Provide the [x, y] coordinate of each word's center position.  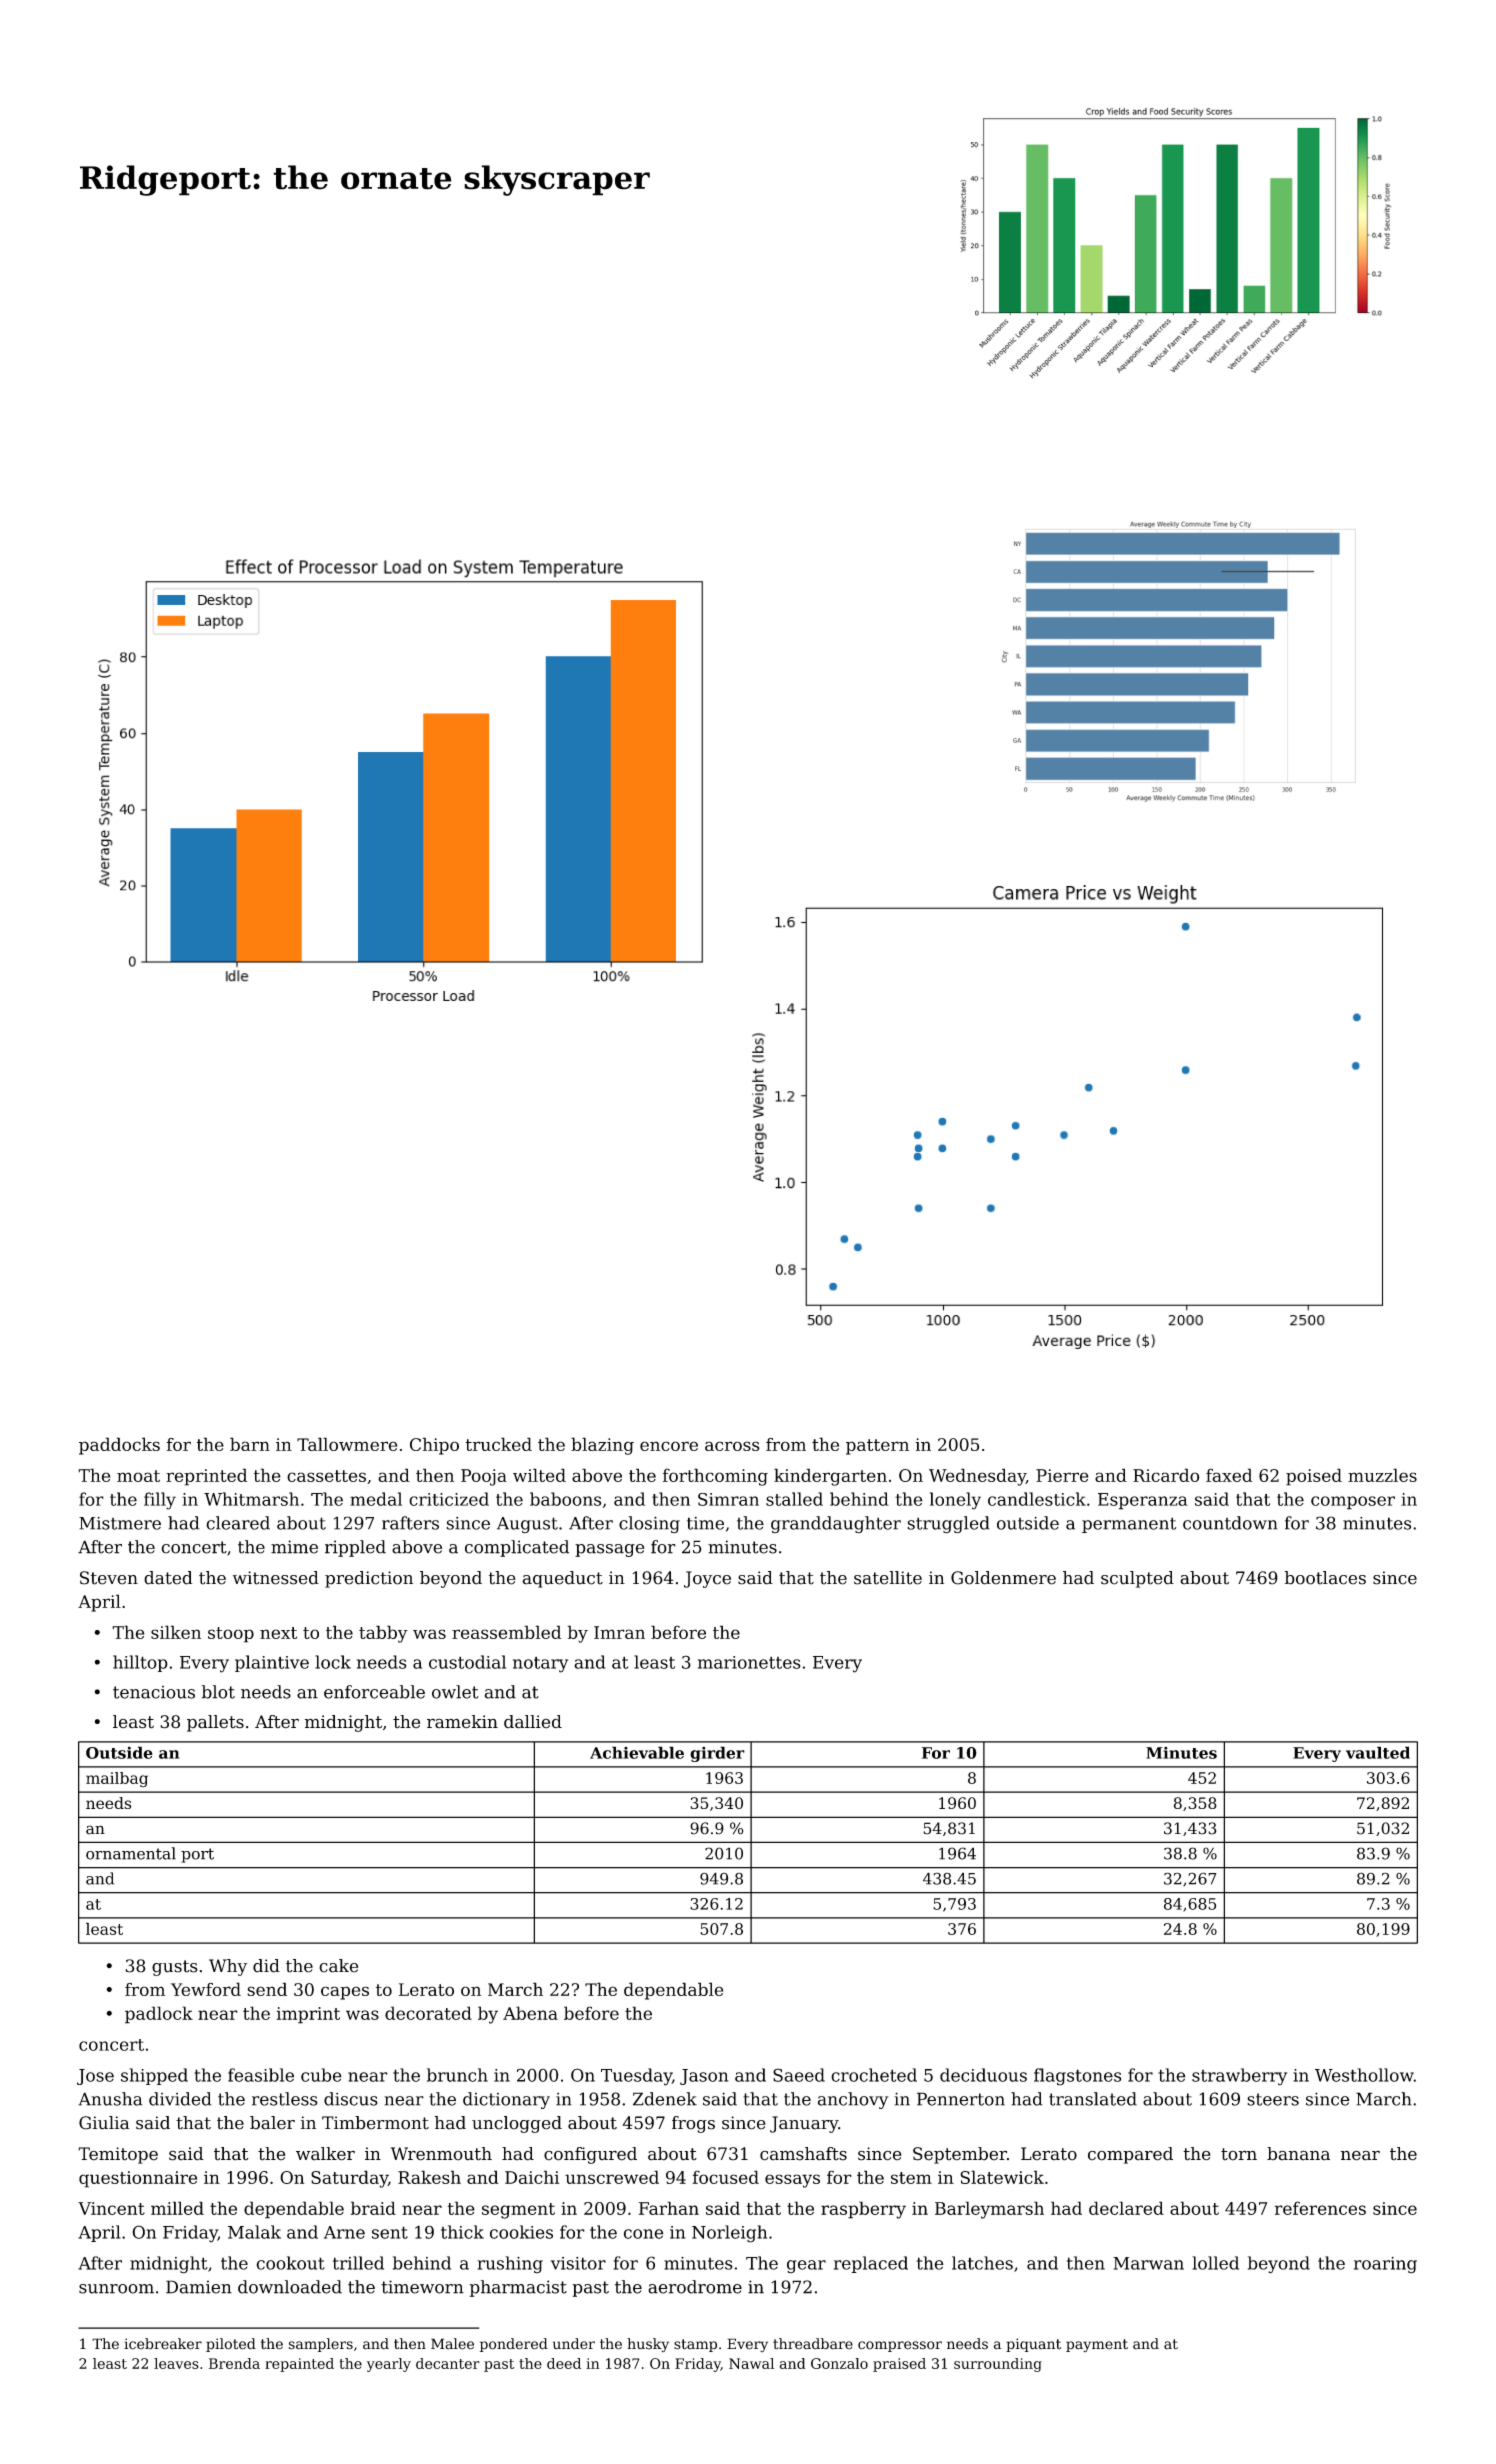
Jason [704, 2077]
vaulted [1378, 1752]
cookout [290, 2263]
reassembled [506, 1632]
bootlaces [1325, 1578]
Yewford [206, 1989]
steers [1273, 2099]
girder [717, 1754]
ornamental [131, 1853]
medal [376, 1499]
